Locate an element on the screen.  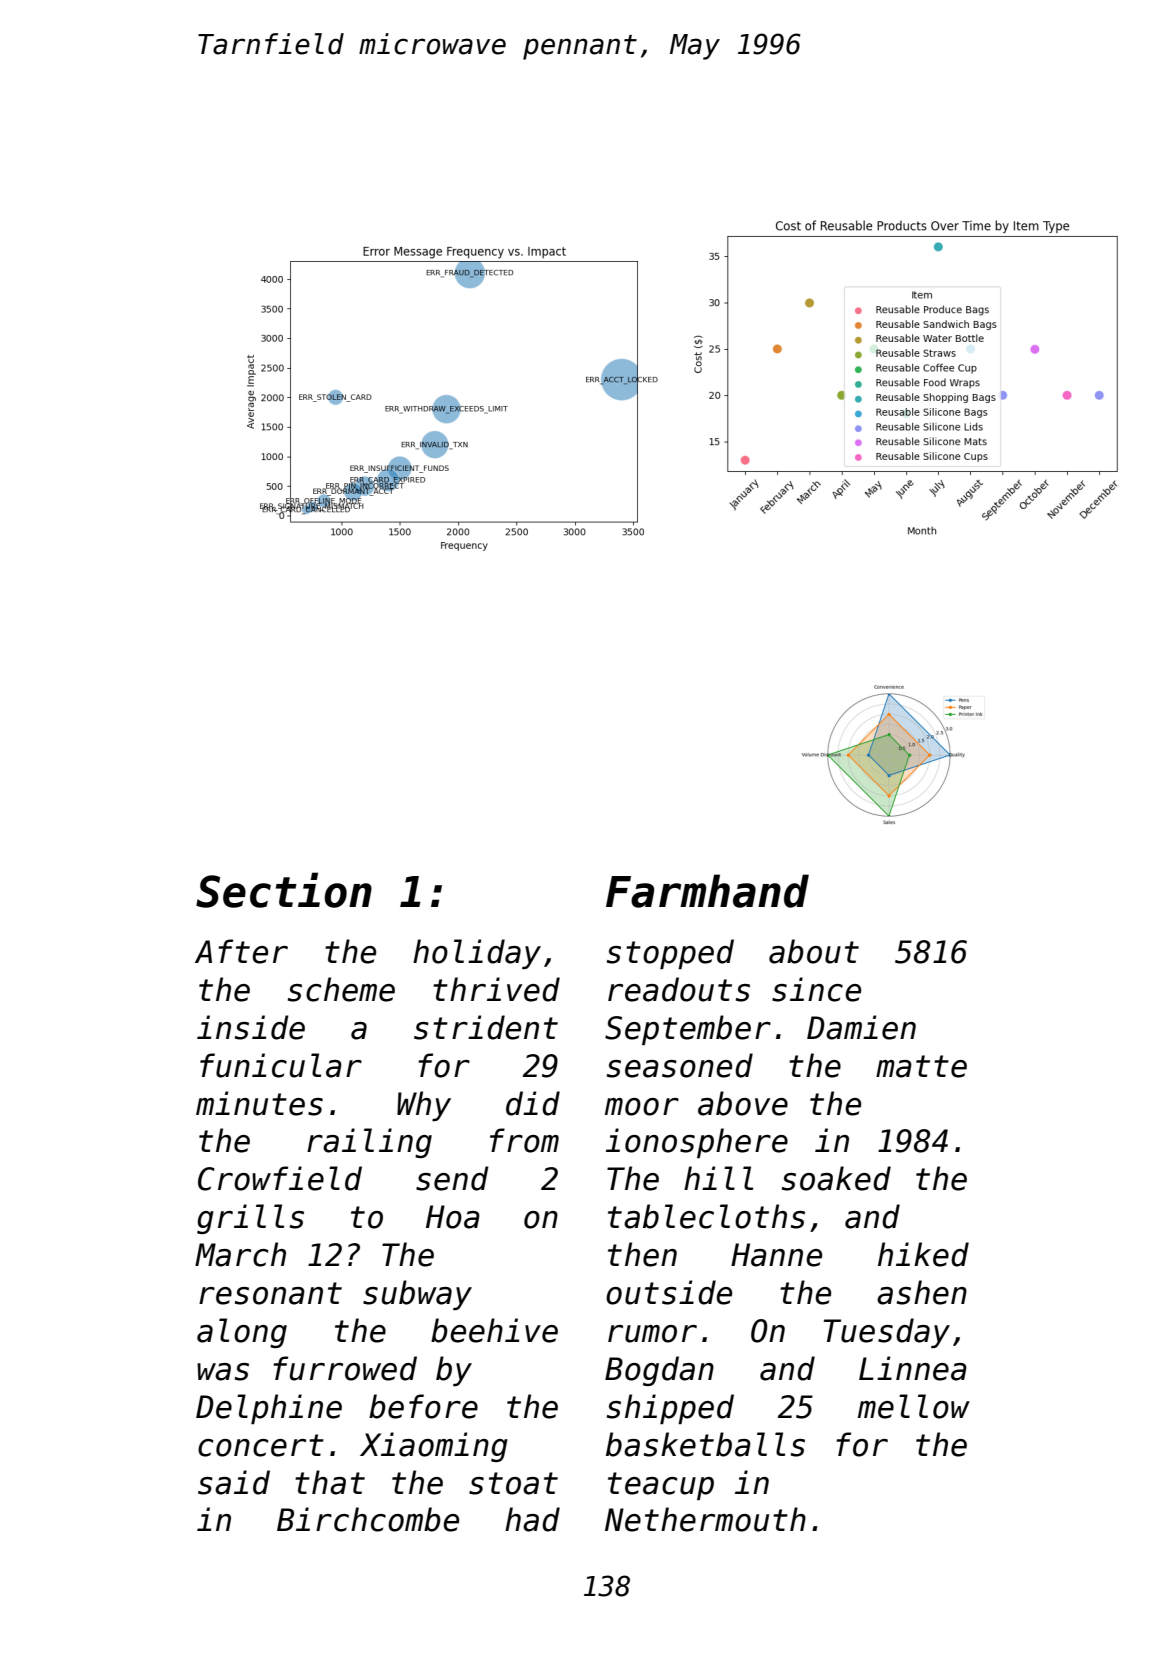
hiked is located at coordinates (923, 1254).
